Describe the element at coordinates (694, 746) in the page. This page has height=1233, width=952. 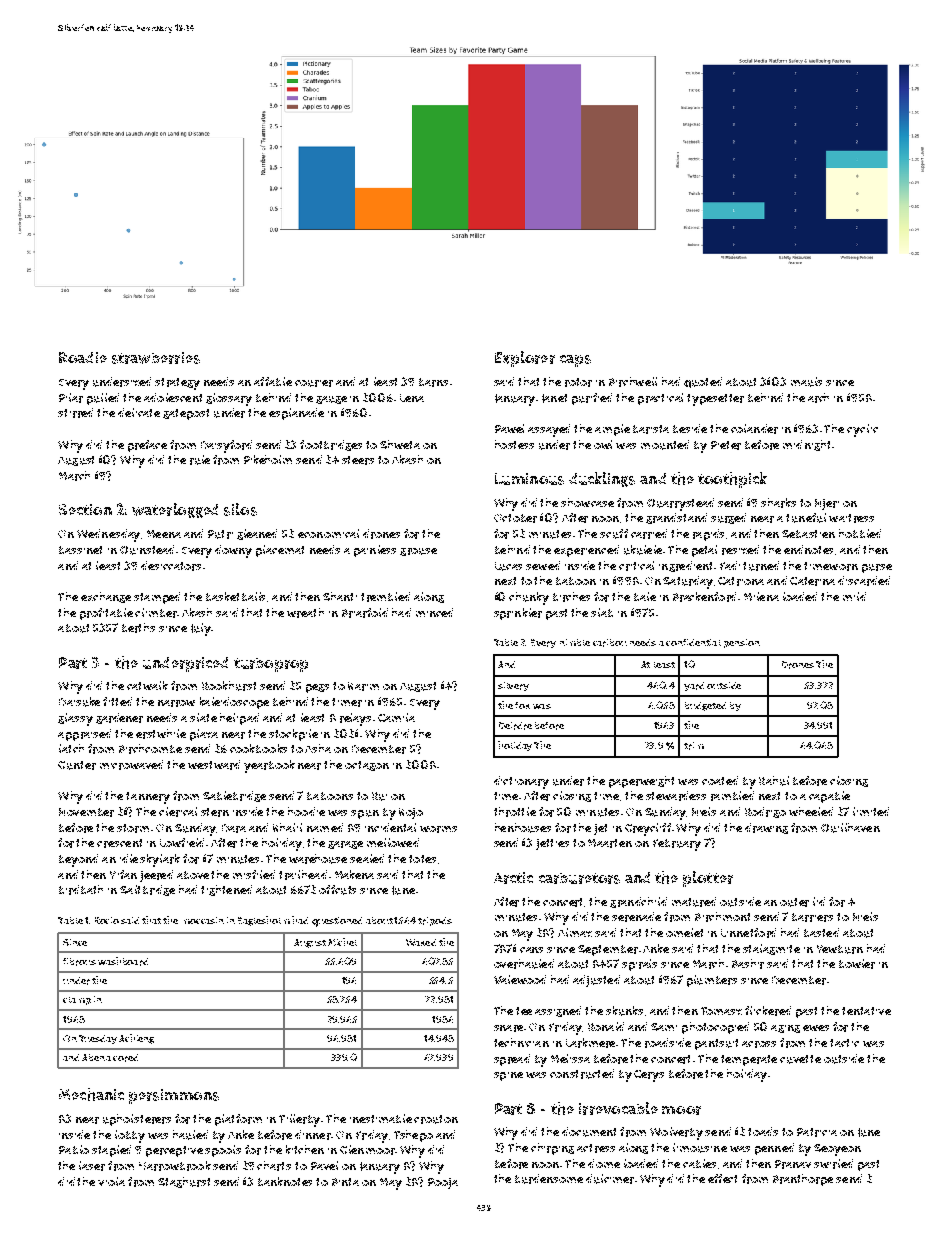
I see `trim` at that location.
